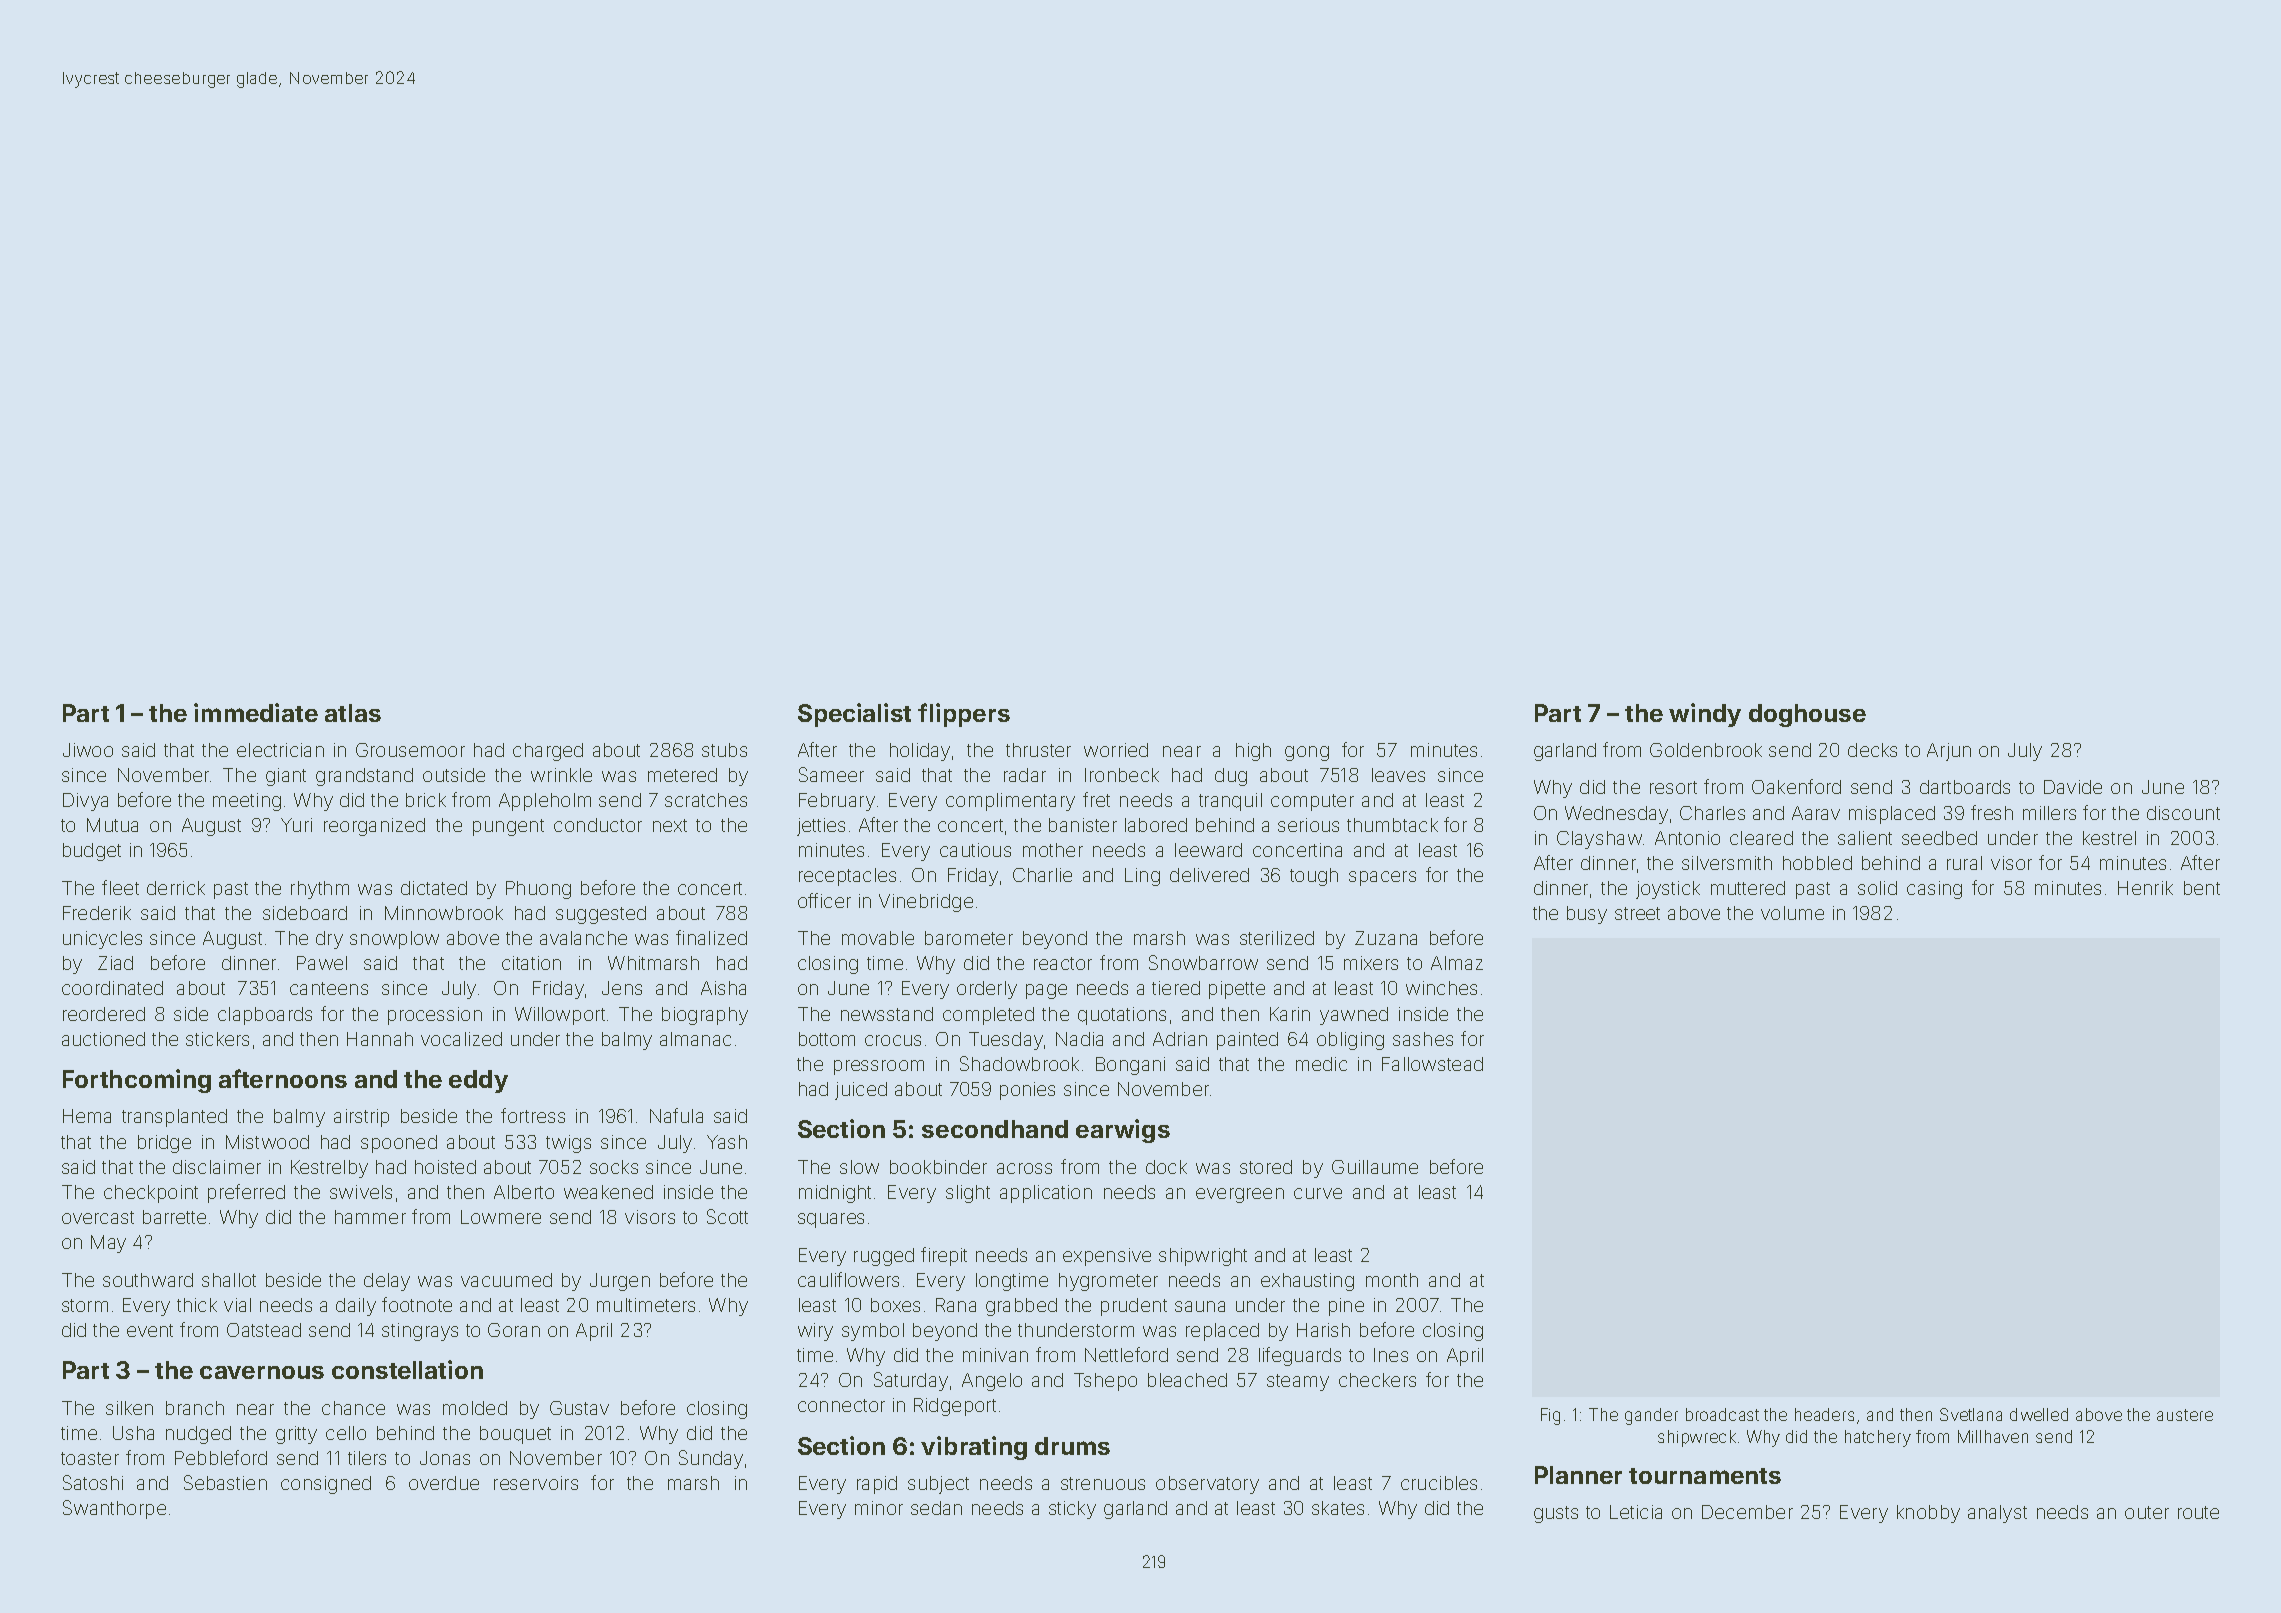 The width and height of the image is (2281, 1613). I want to click on windy, so click(1705, 715).
